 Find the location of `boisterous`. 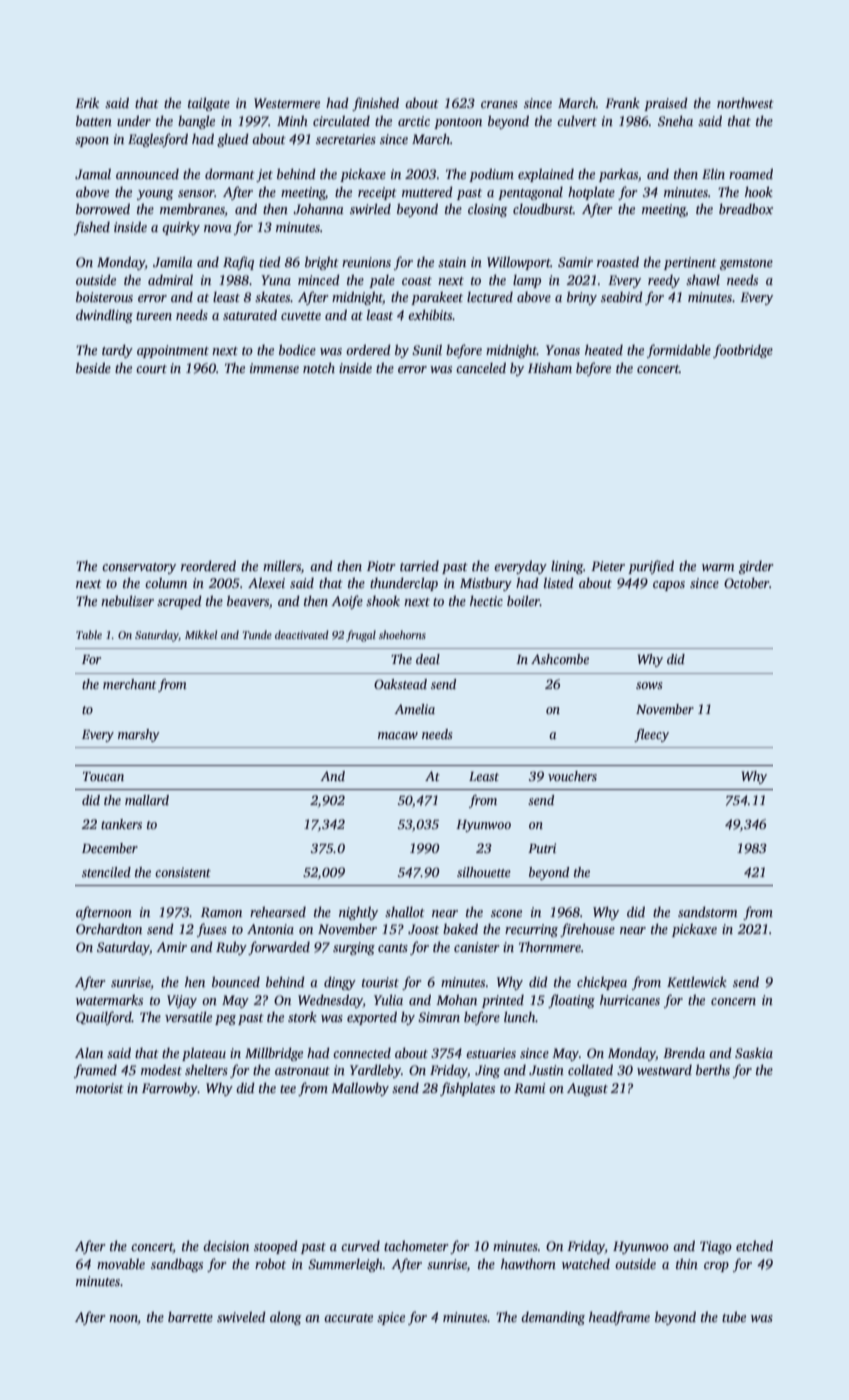

boisterous is located at coordinates (104, 296).
